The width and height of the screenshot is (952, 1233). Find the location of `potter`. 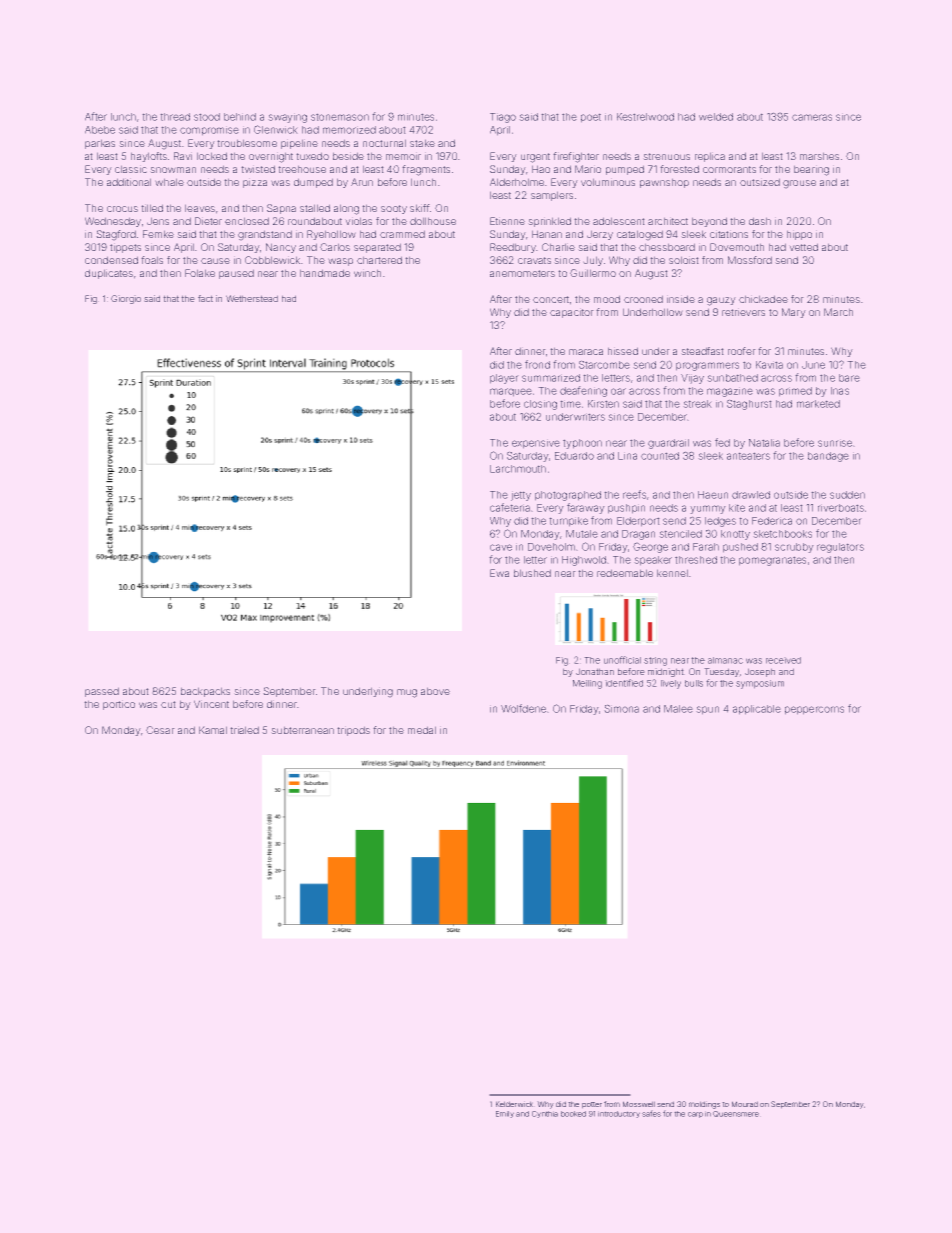

potter is located at coordinates (592, 1105).
